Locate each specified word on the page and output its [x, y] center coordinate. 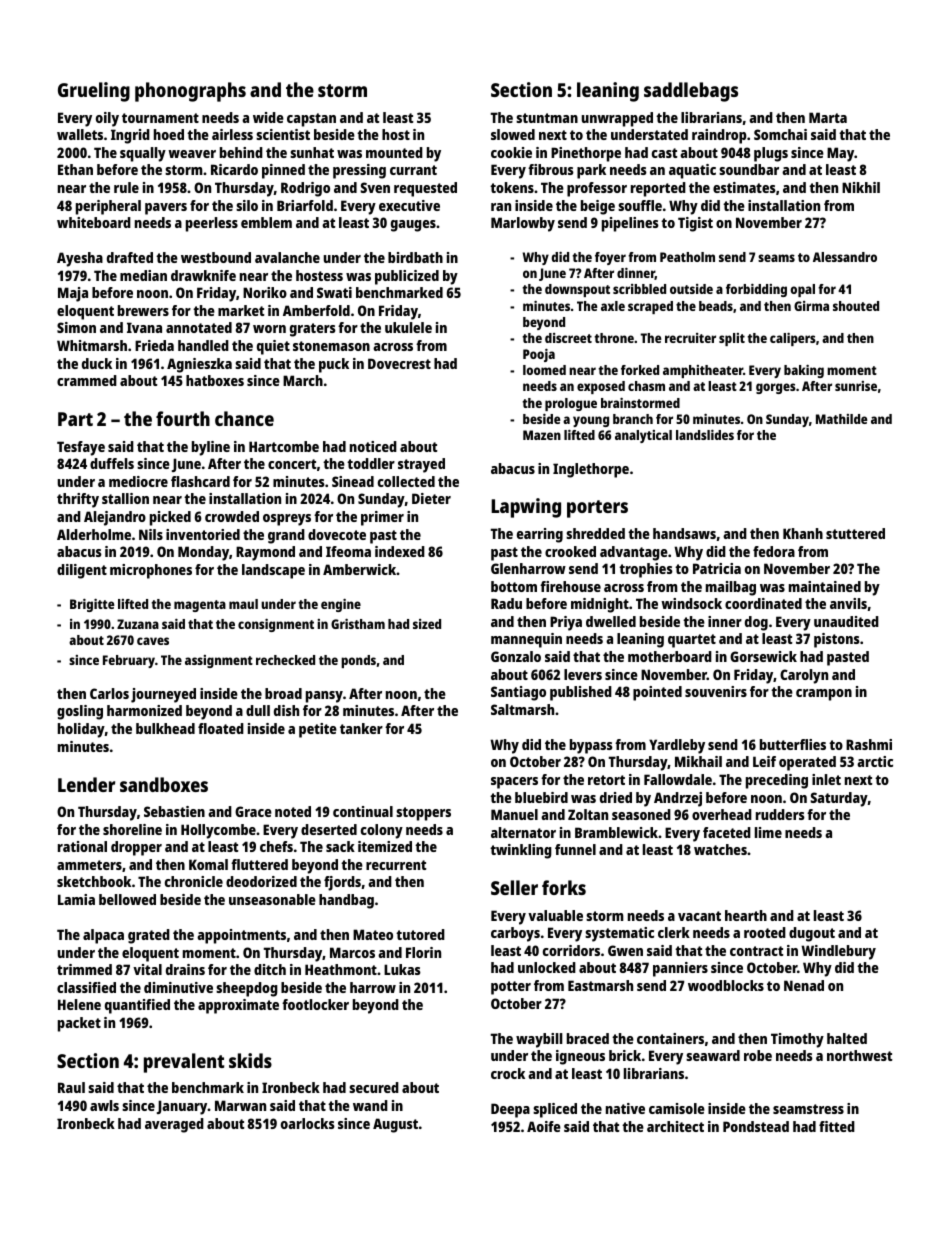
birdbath [415, 257]
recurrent [396, 865]
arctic [875, 761]
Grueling [94, 92]
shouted [856, 306]
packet [79, 1024]
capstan [311, 120]
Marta [828, 117]
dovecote [337, 534]
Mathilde [842, 419]
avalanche [287, 257]
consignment [276, 625]
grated [149, 936]
